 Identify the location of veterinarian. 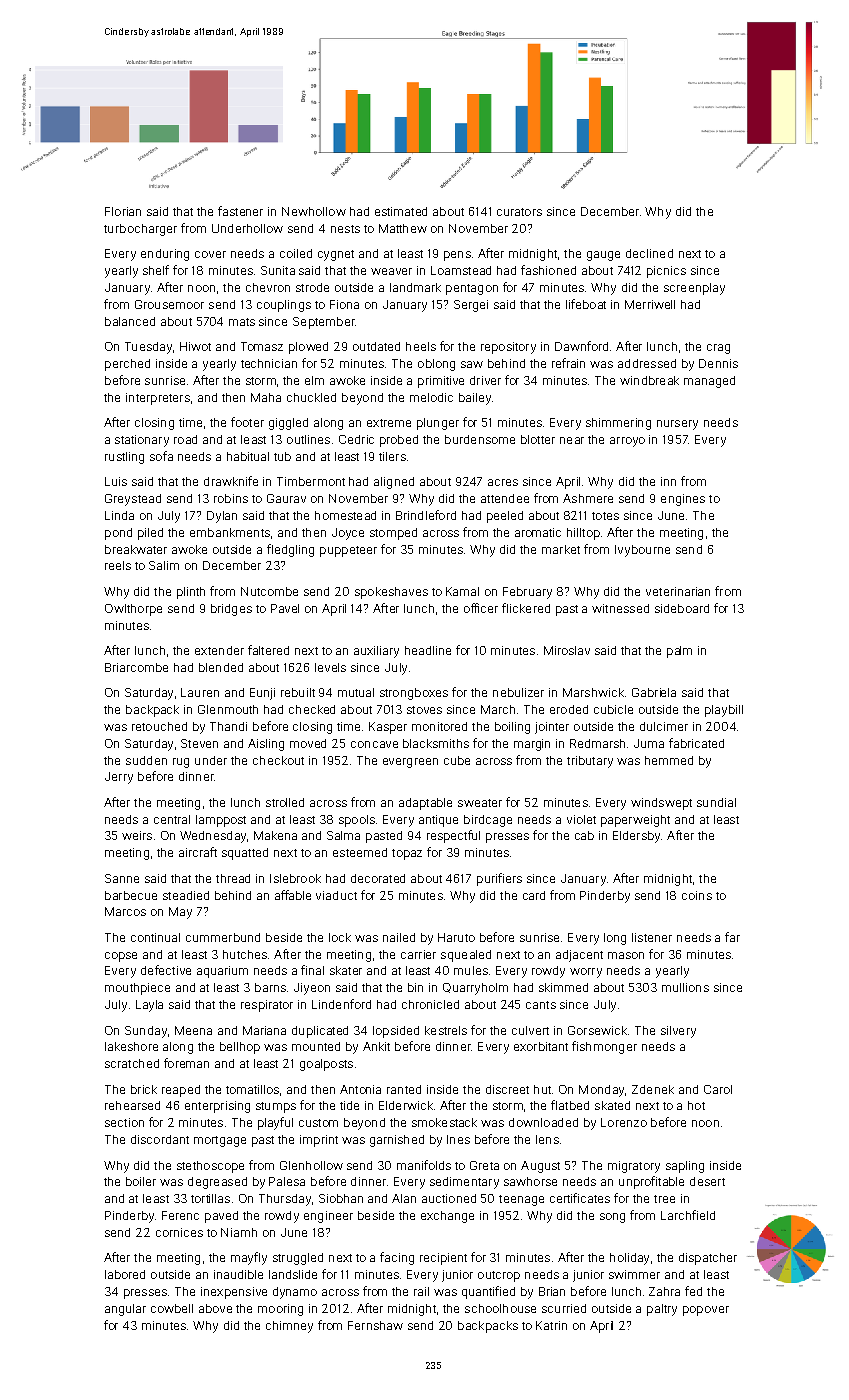
(678, 591).
